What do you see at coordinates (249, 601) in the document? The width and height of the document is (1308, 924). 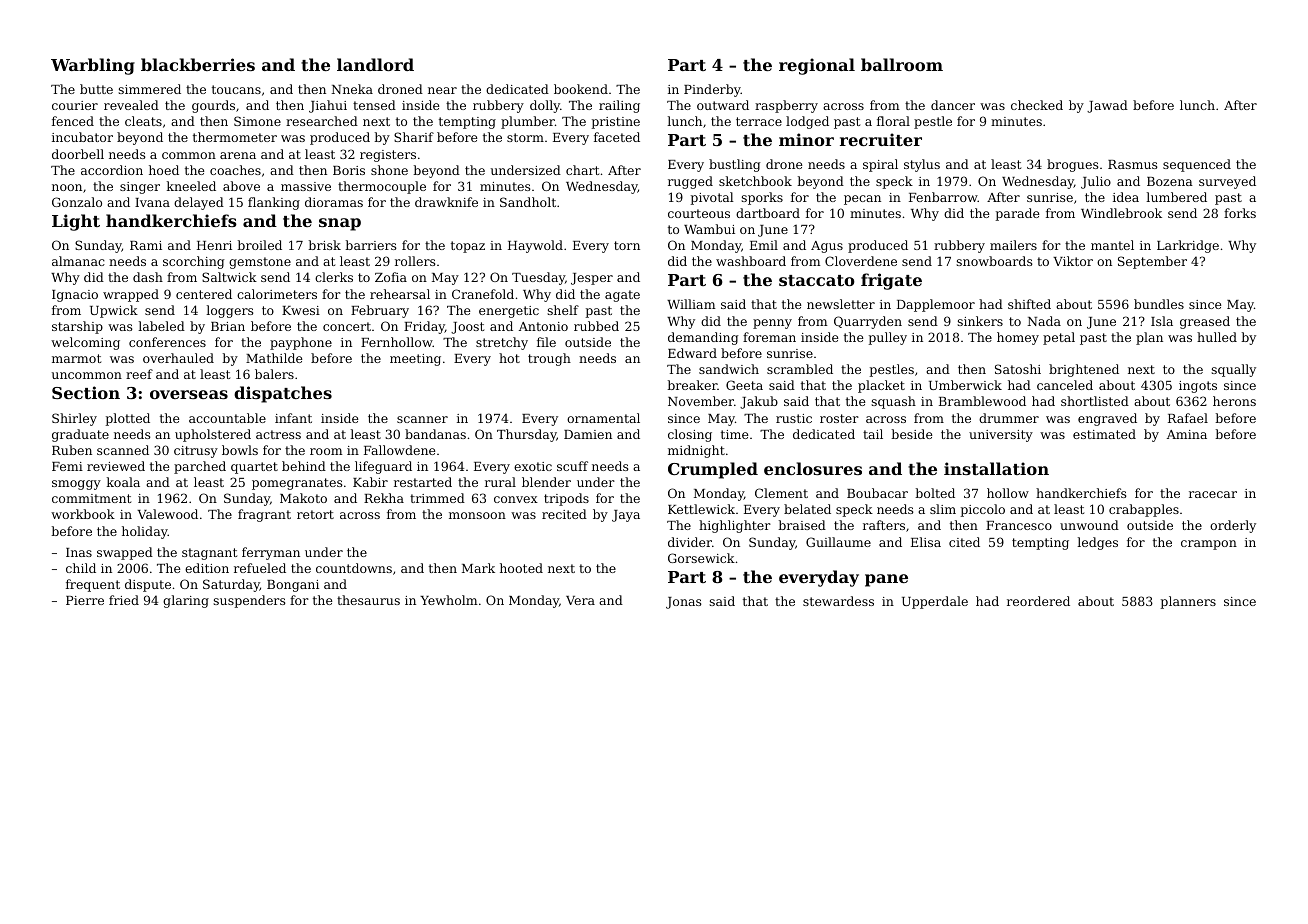 I see `suspenders` at bounding box center [249, 601].
